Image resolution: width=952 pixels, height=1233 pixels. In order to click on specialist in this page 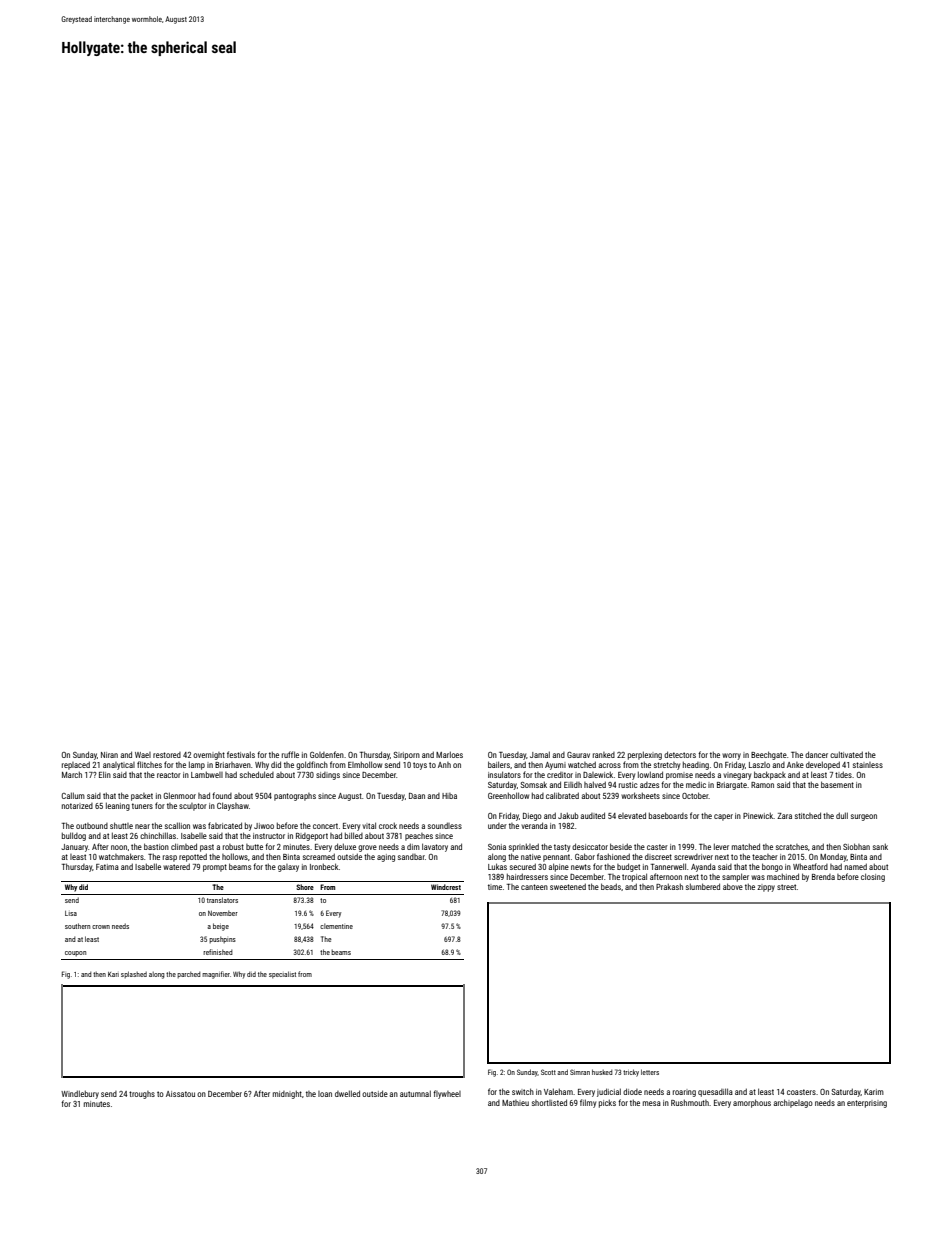, I will do `click(282, 974)`.
